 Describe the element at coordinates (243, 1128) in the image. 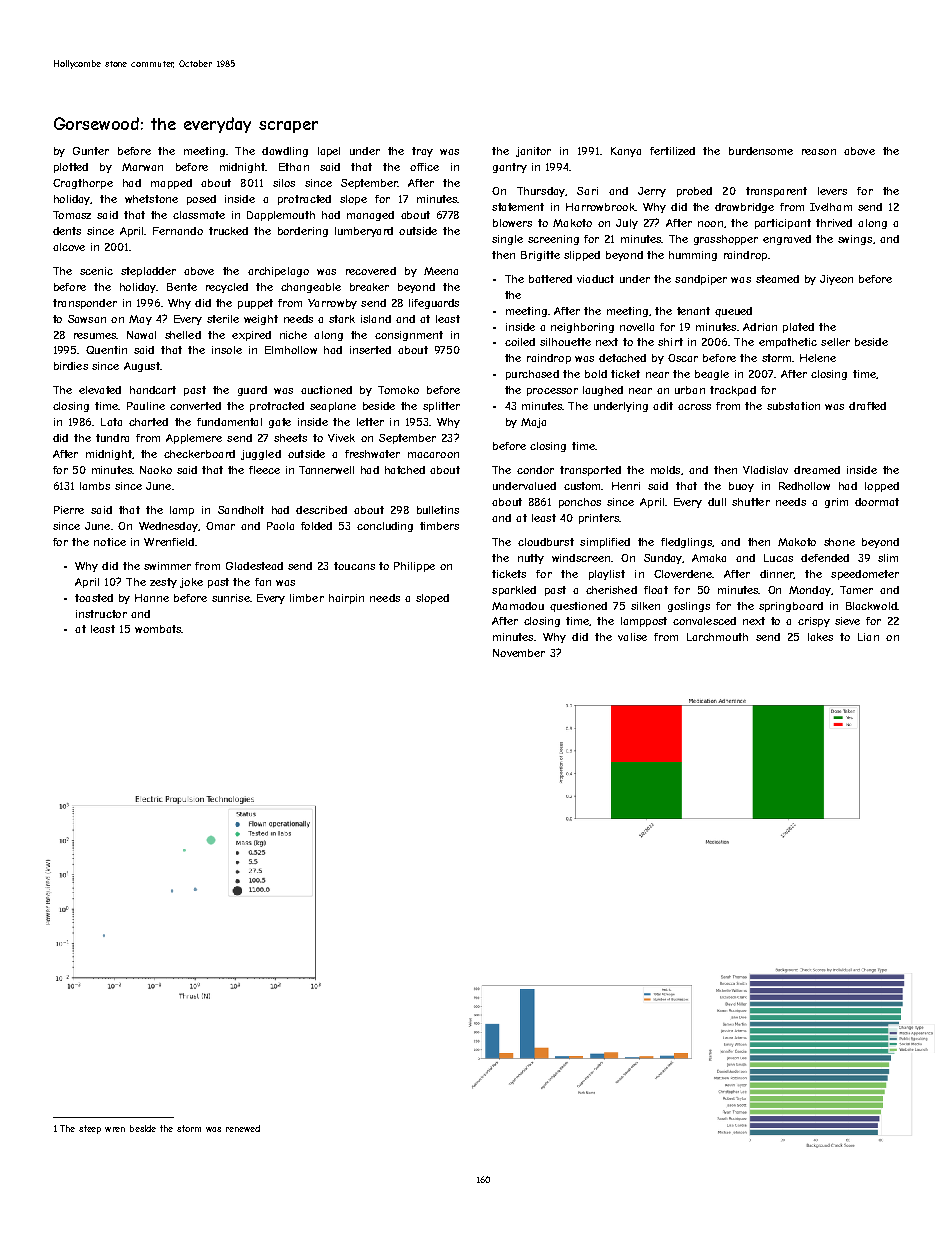

I see `renewed` at that location.
